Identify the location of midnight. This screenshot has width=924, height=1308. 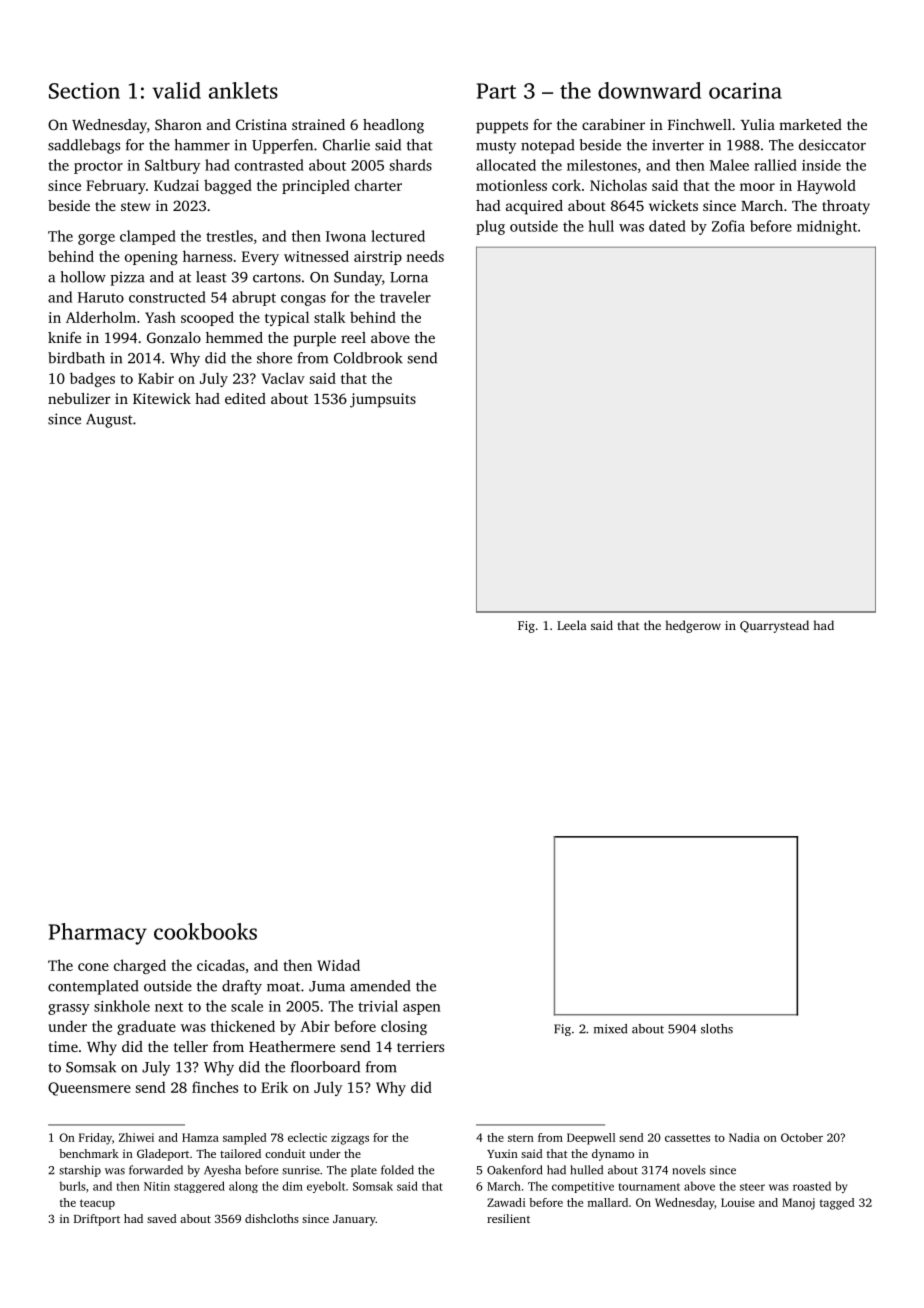
(827, 227).
